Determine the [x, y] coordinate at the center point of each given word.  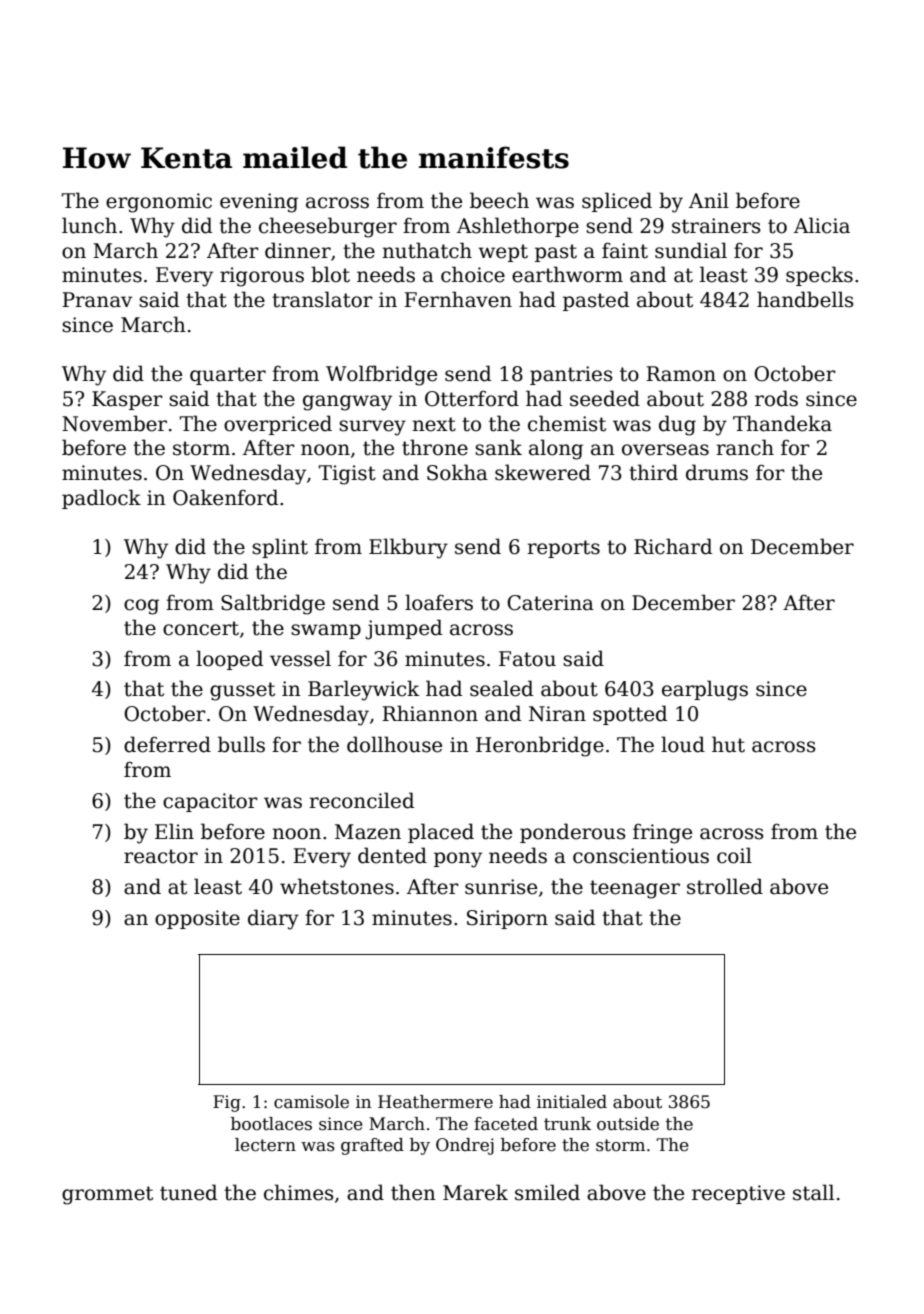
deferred [167, 744]
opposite [197, 919]
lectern [265, 1145]
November [114, 423]
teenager [635, 889]
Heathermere [435, 1102]
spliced [617, 202]
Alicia [822, 225]
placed [441, 833]
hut [728, 744]
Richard [673, 546]
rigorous [262, 277]
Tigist [347, 475]
